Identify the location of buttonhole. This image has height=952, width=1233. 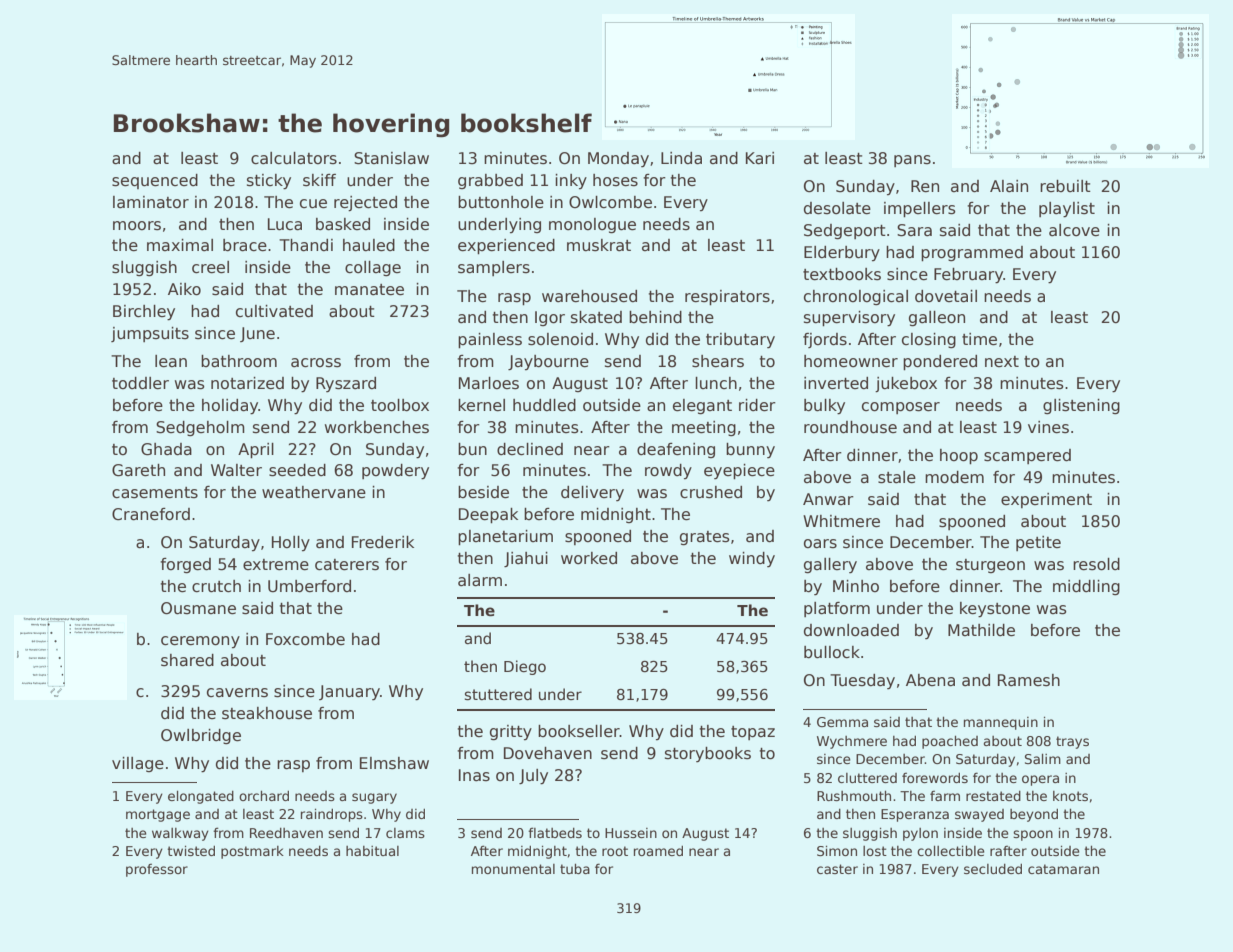
(501, 202).
